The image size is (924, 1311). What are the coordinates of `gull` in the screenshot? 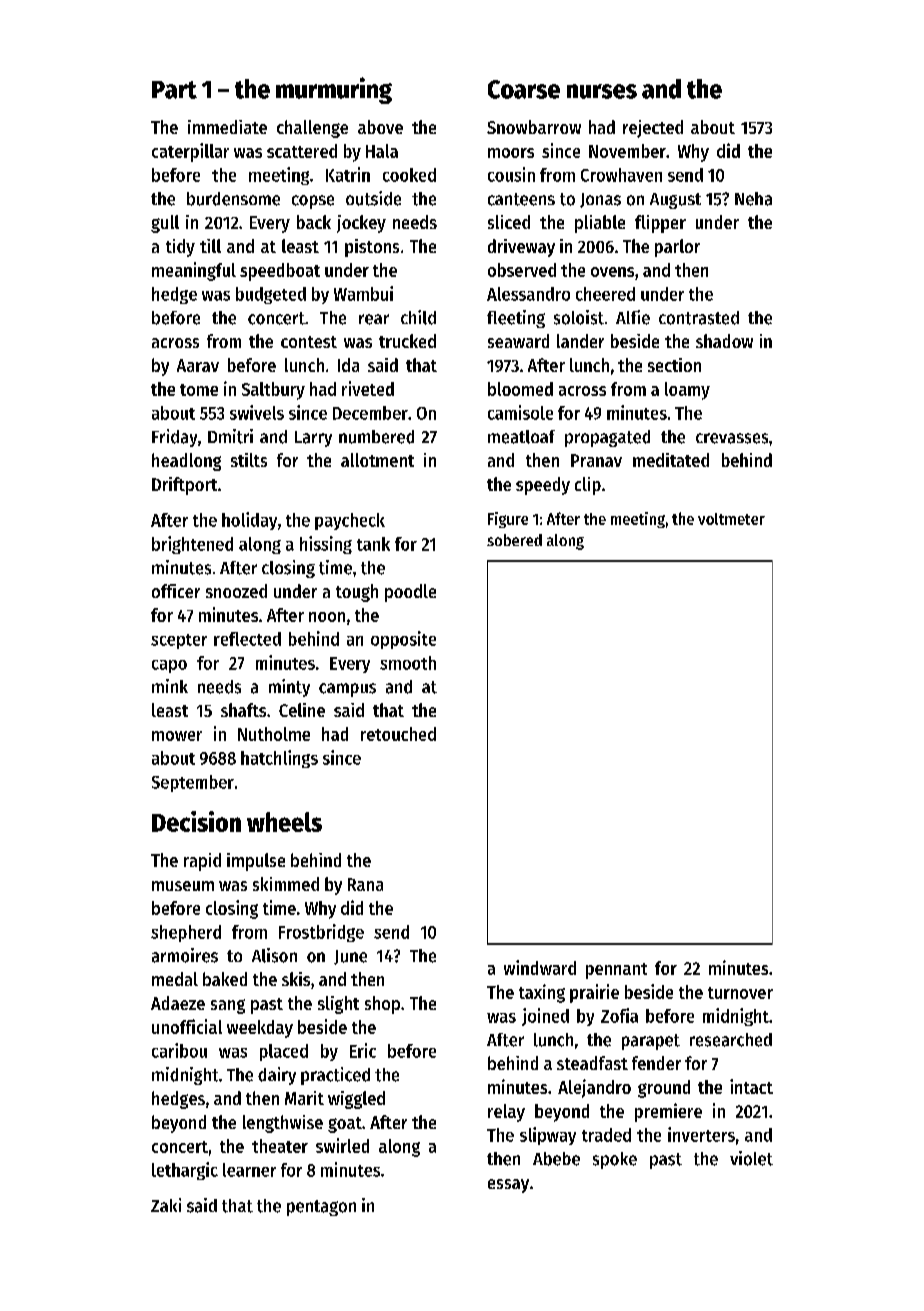 It's located at (165, 224).
